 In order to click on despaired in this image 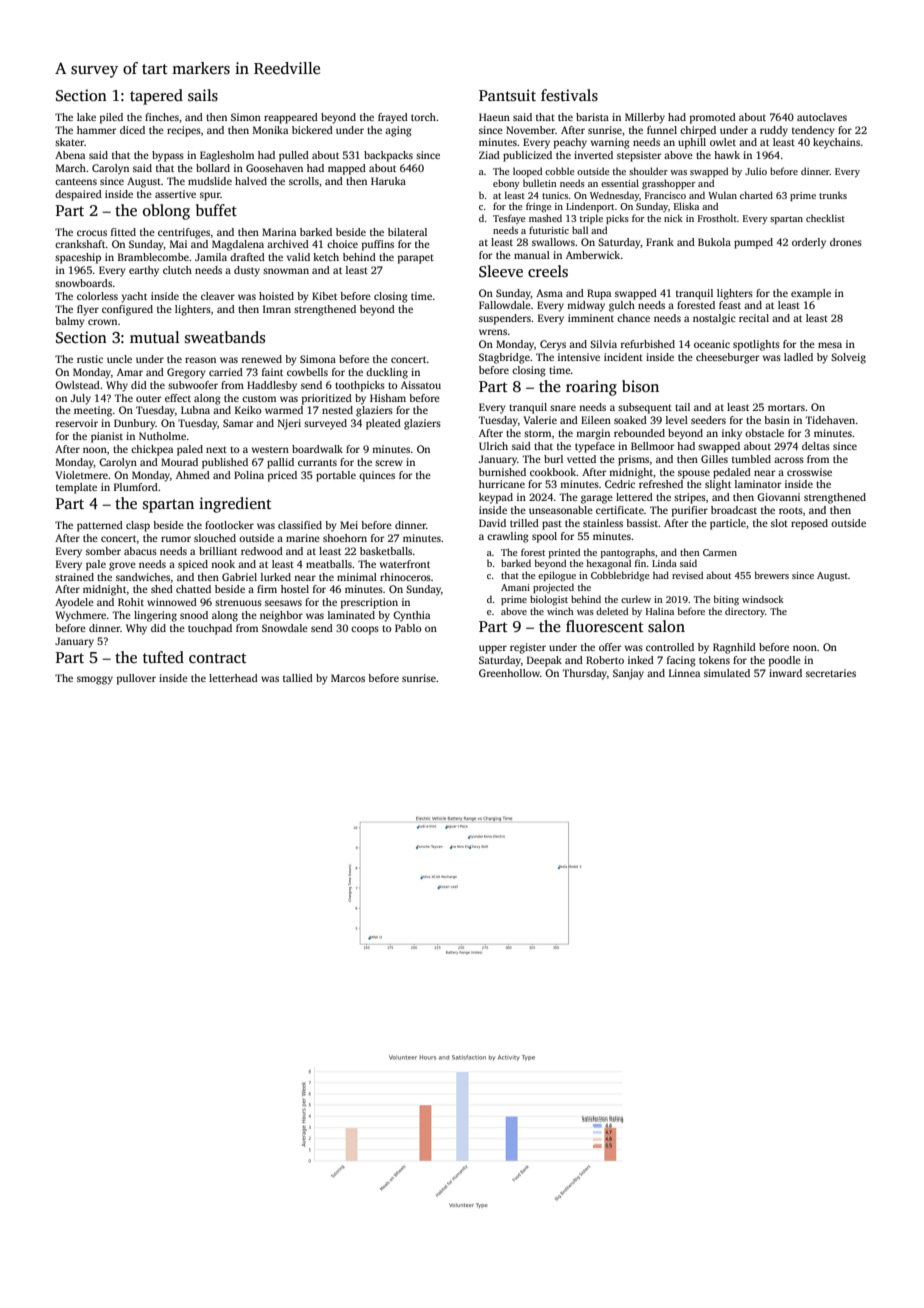, I will do `click(78, 195)`.
